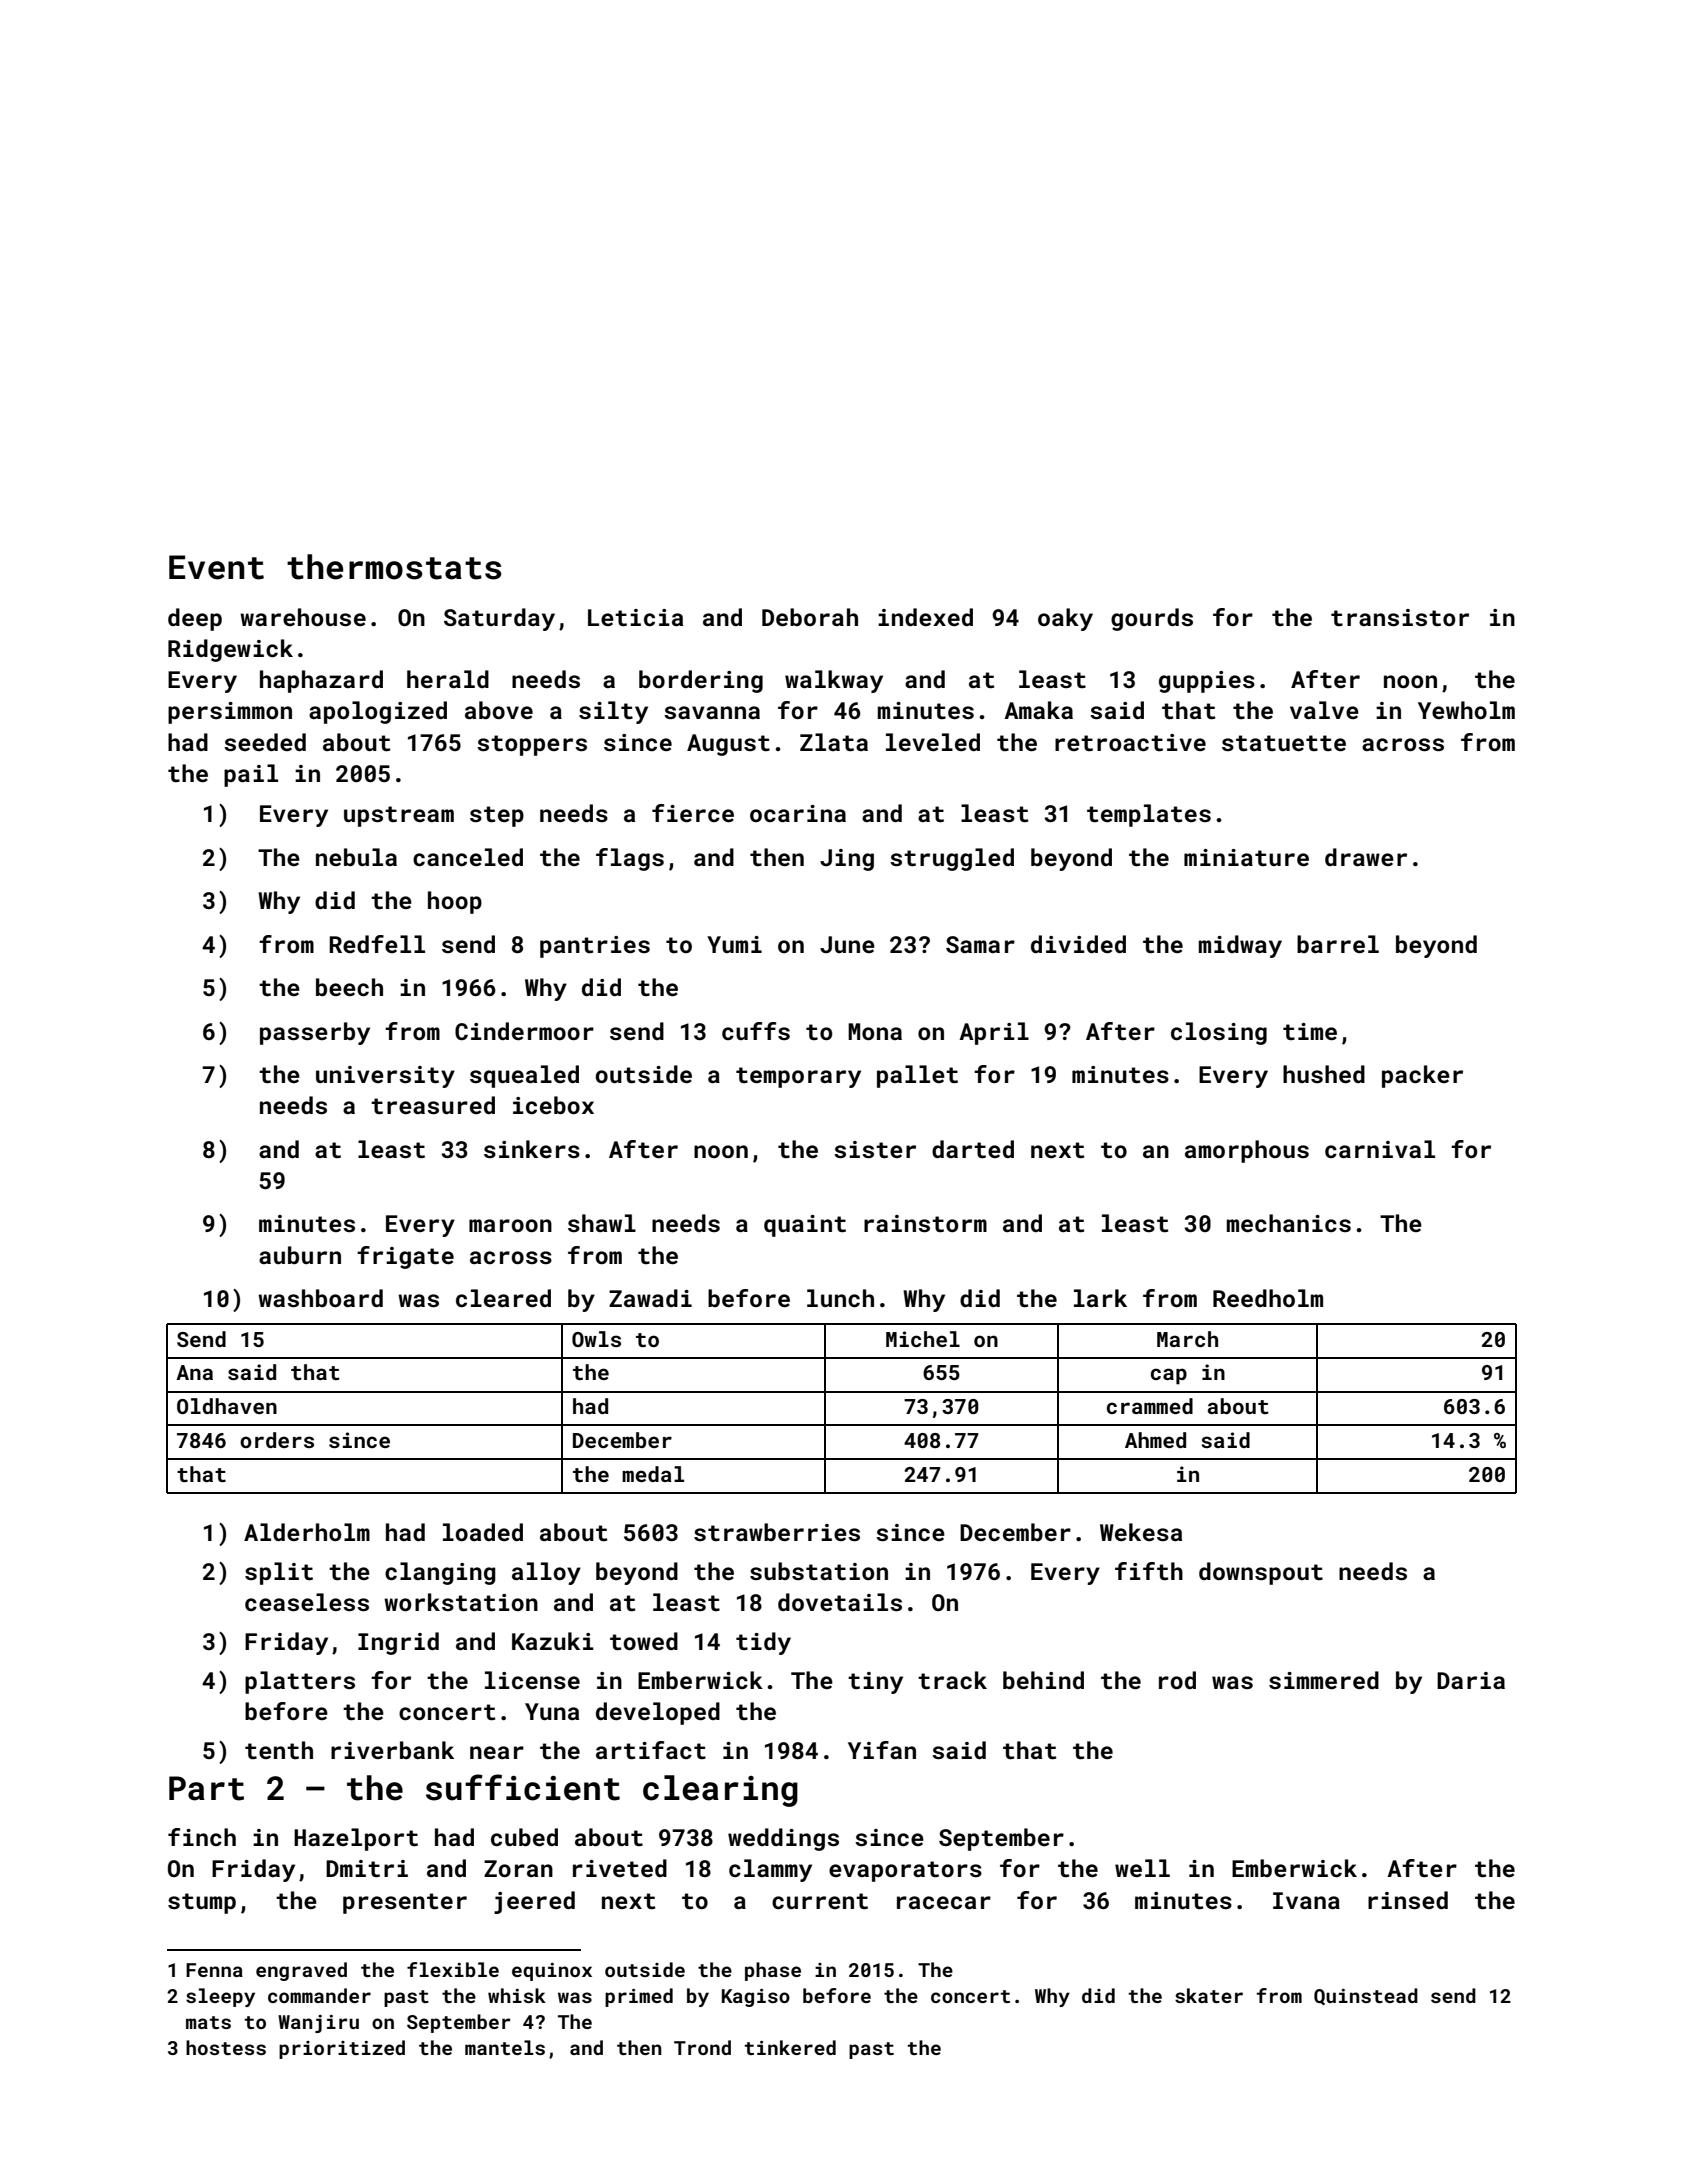 The height and width of the screenshot is (2178, 1683). Describe the element at coordinates (505, 2047) in the screenshot. I see `mantels` at that location.
